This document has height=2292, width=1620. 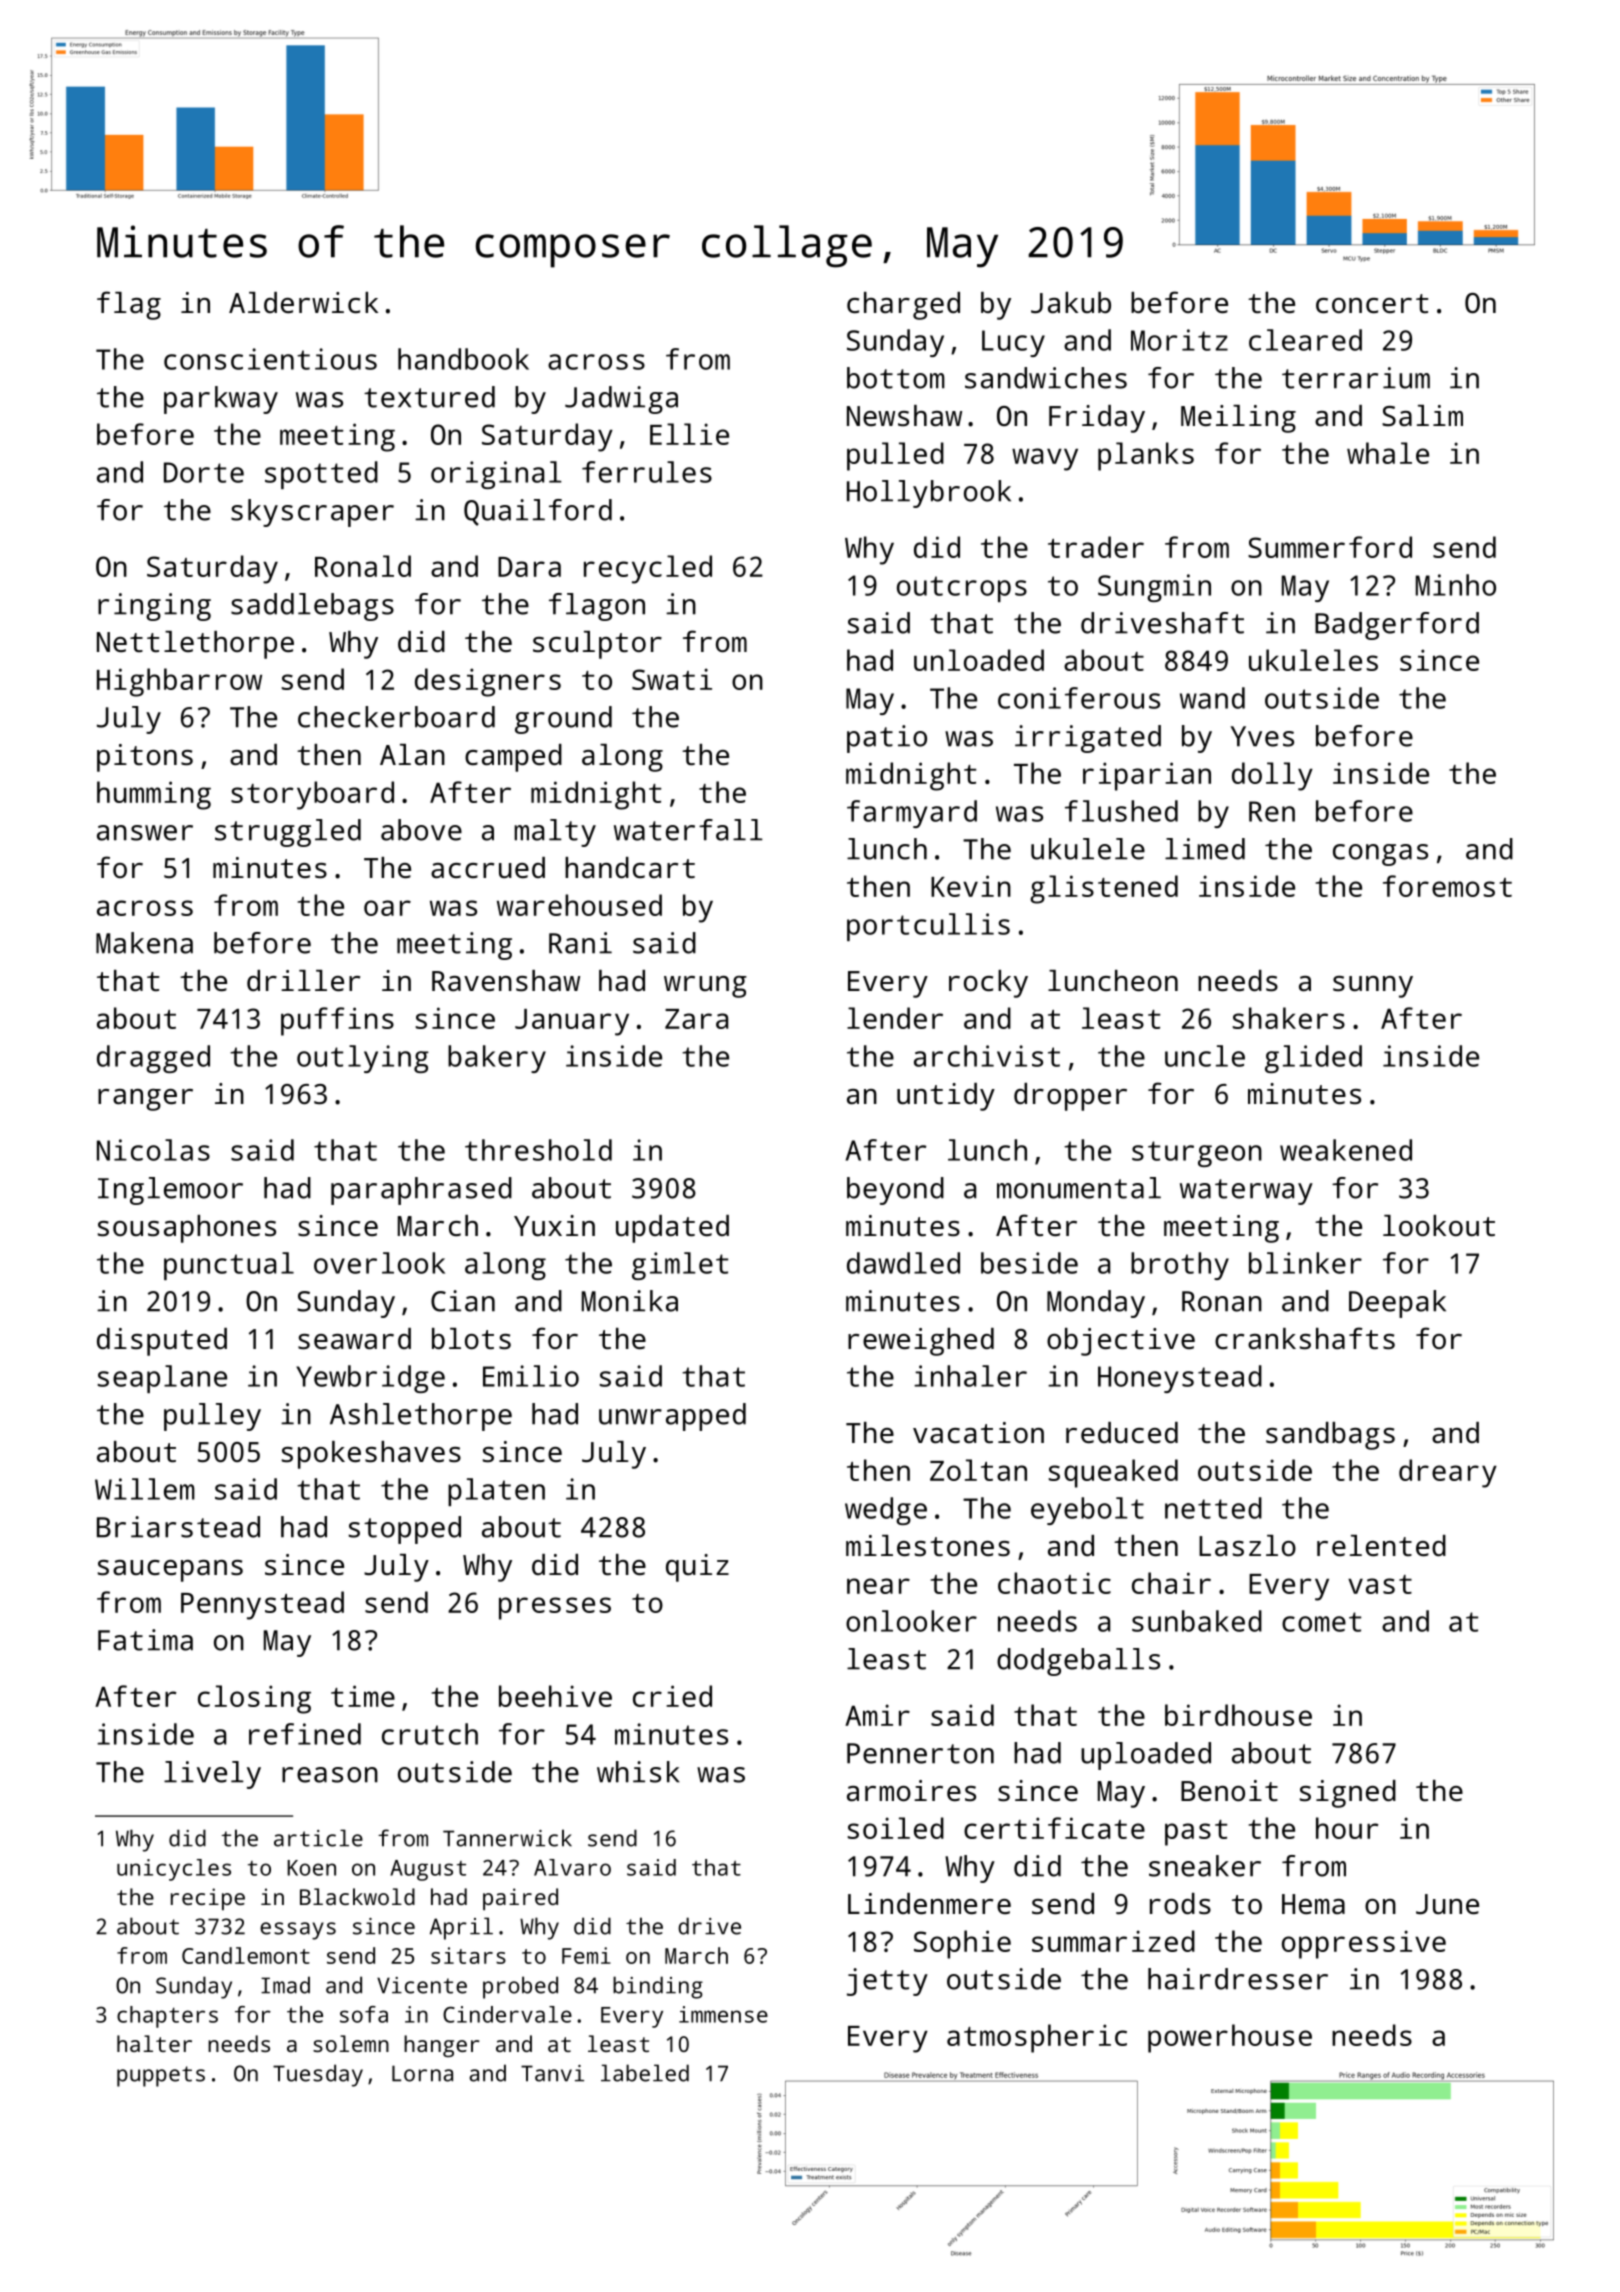 I want to click on powerhouse, so click(x=1230, y=2038).
